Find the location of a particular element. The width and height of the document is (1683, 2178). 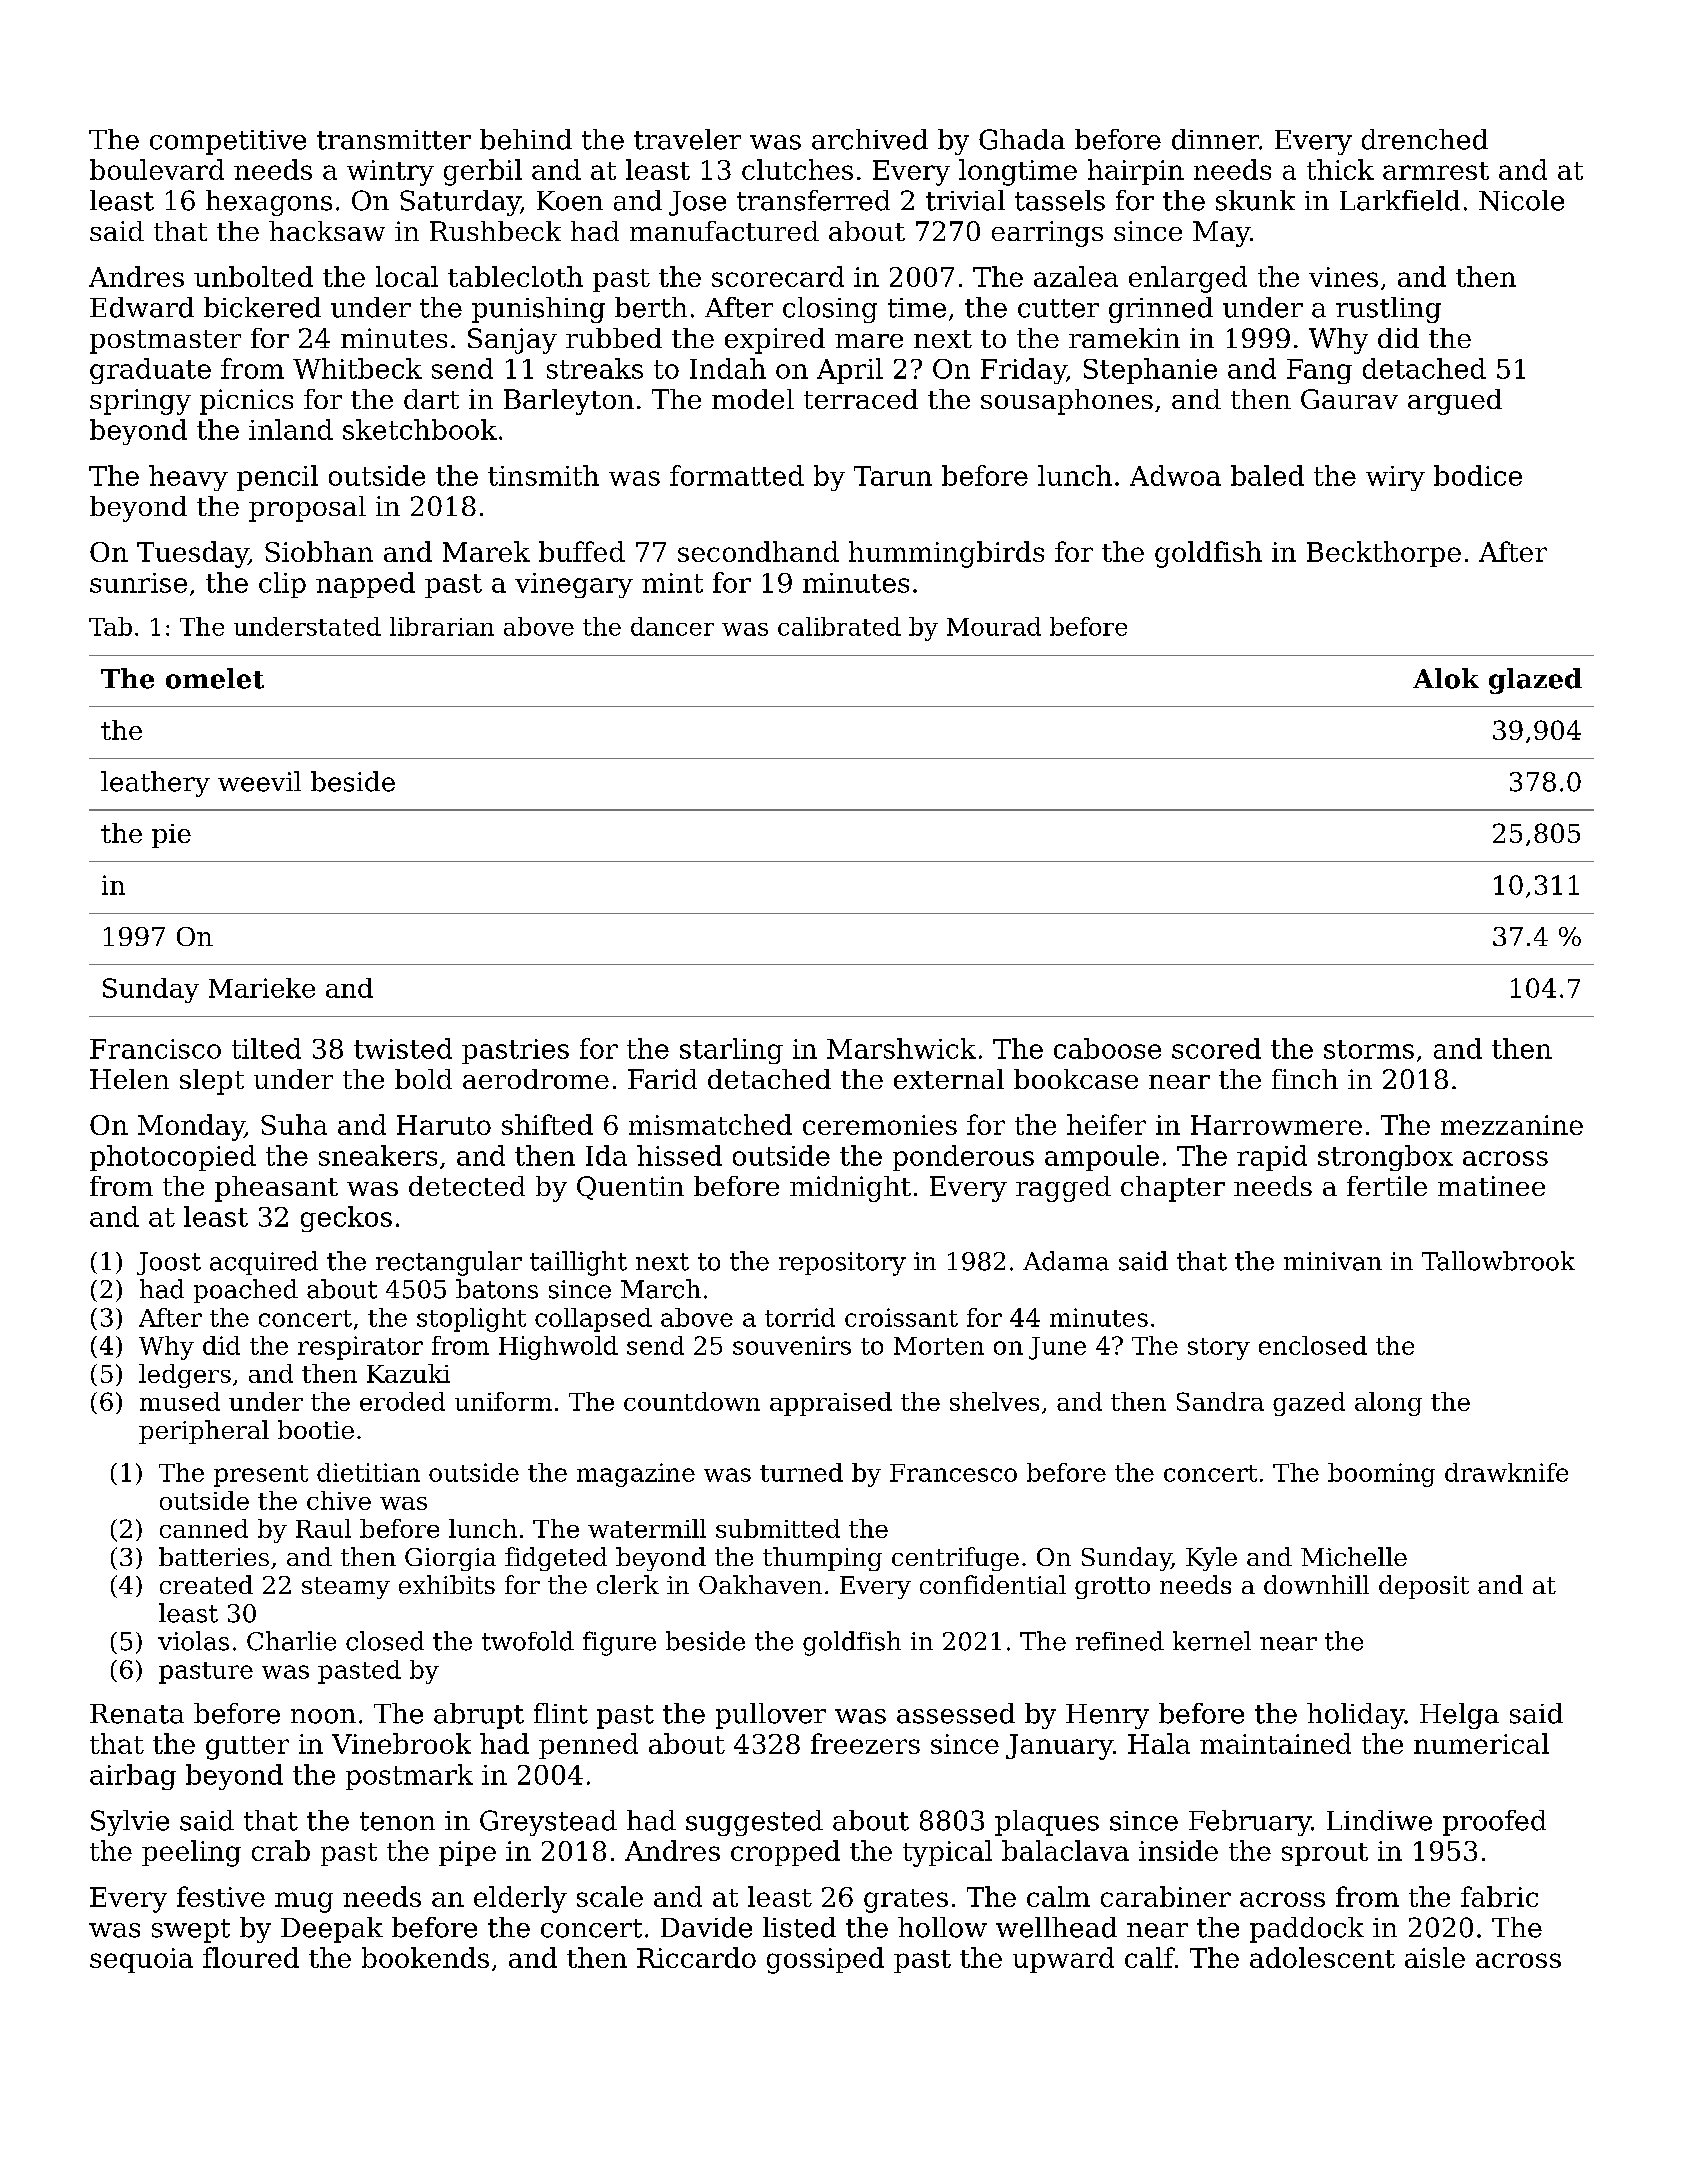

Lindiwe is located at coordinates (1379, 1820).
